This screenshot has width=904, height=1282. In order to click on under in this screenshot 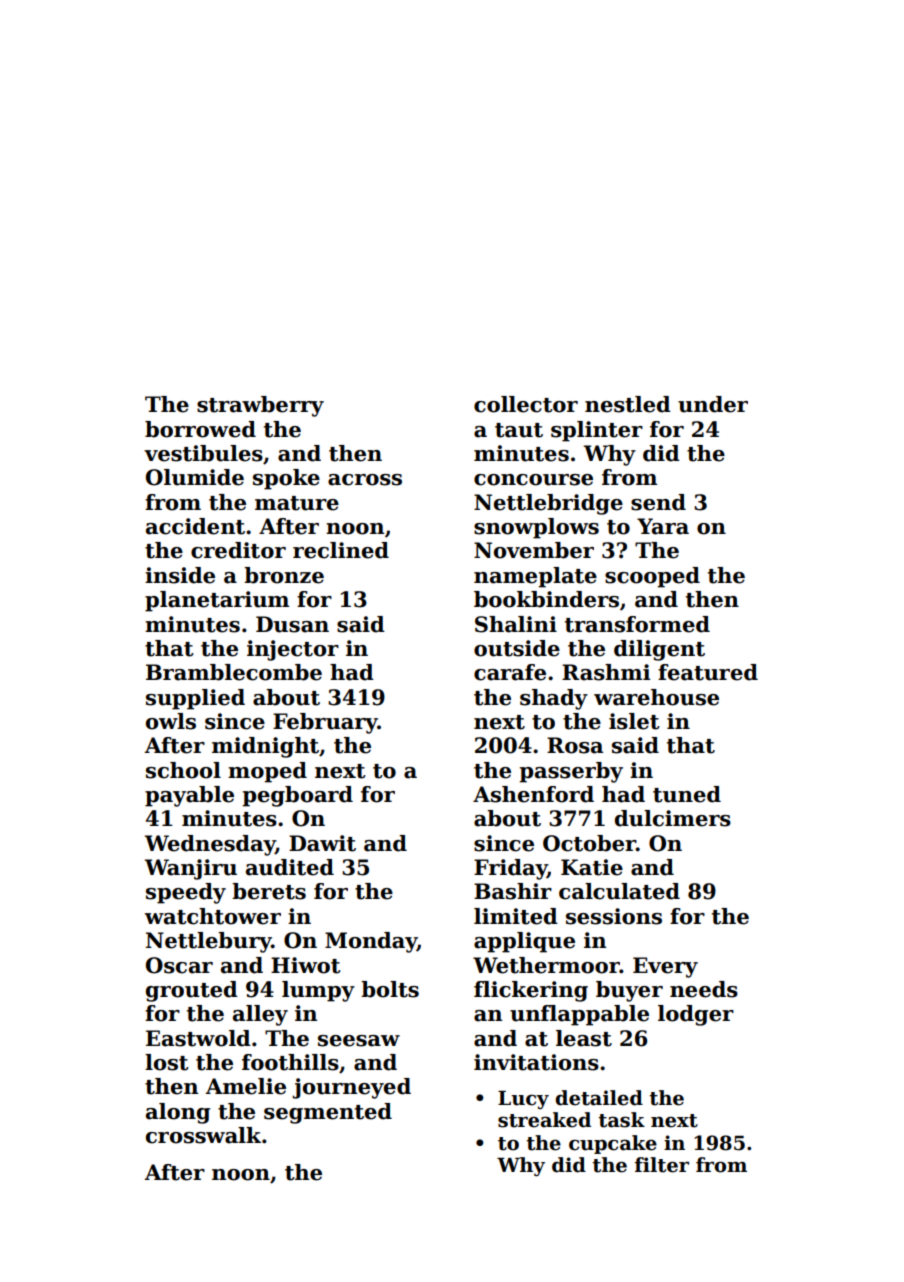, I will do `click(713, 404)`.
